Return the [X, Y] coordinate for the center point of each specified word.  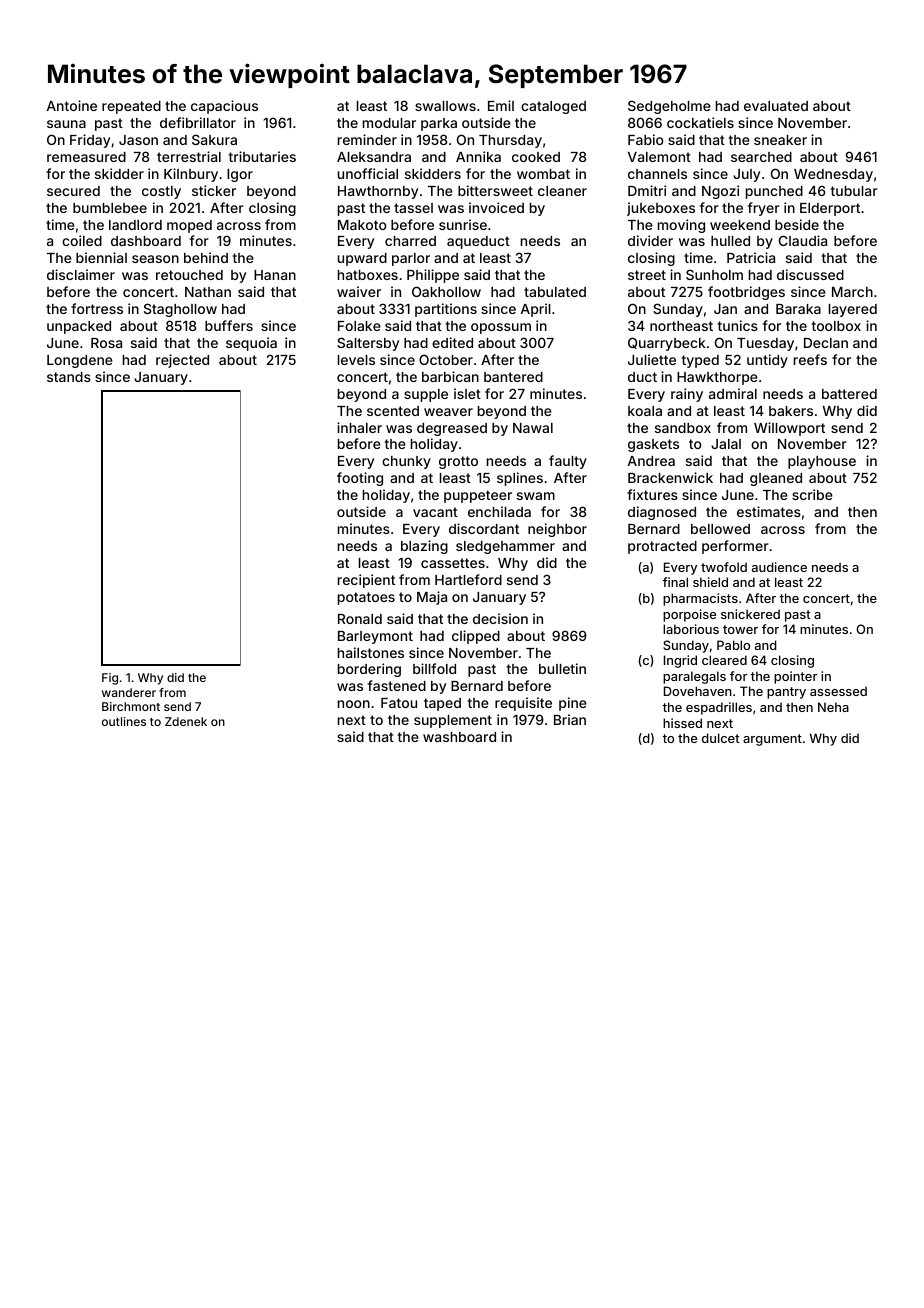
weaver [448, 412]
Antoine [72, 105]
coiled [82, 240]
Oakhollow [446, 291]
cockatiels [700, 122]
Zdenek [186, 721]
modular [389, 123]
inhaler [359, 427]
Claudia [803, 240]
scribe [812, 494]
